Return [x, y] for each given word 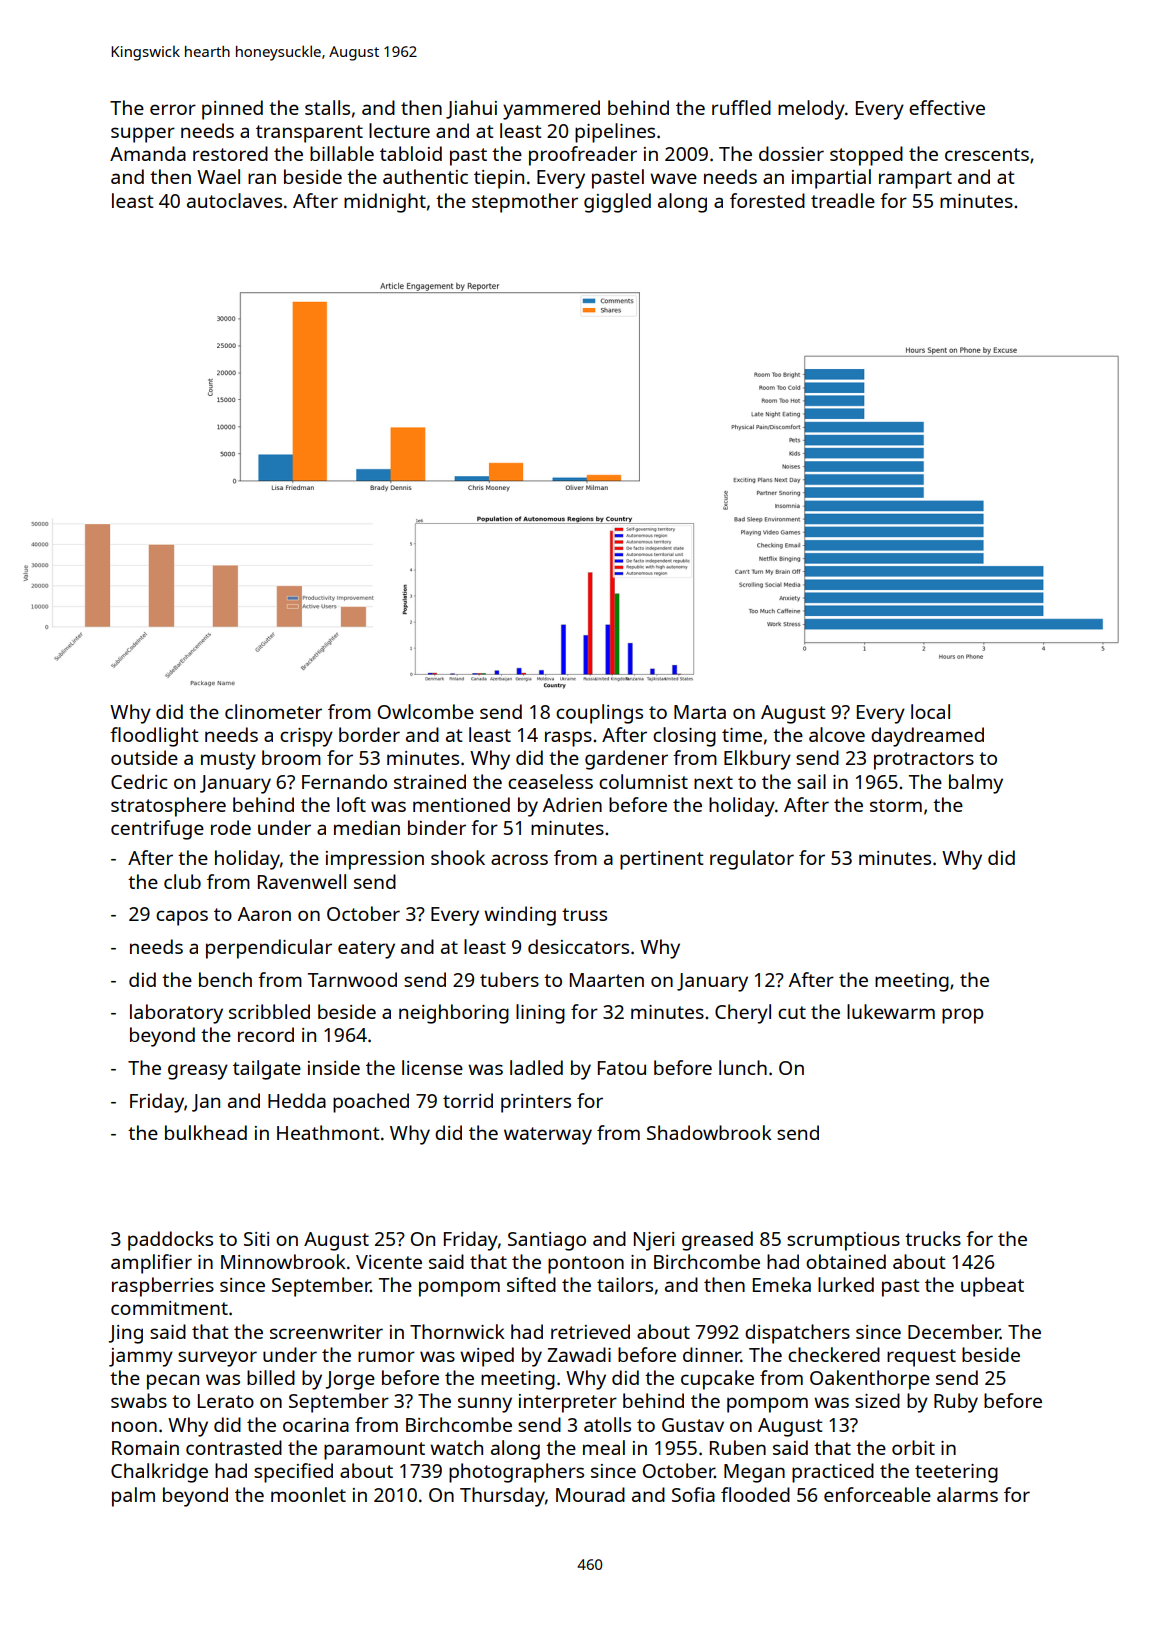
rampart [915, 180]
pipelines [615, 133]
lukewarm [891, 1011]
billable [342, 153]
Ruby [956, 1403]
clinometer [273, 711]
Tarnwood [352, 979]
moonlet [308, 1494]
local [930, 711]
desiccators [578, 946]
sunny [485, 1405]
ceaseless [550, 781]
